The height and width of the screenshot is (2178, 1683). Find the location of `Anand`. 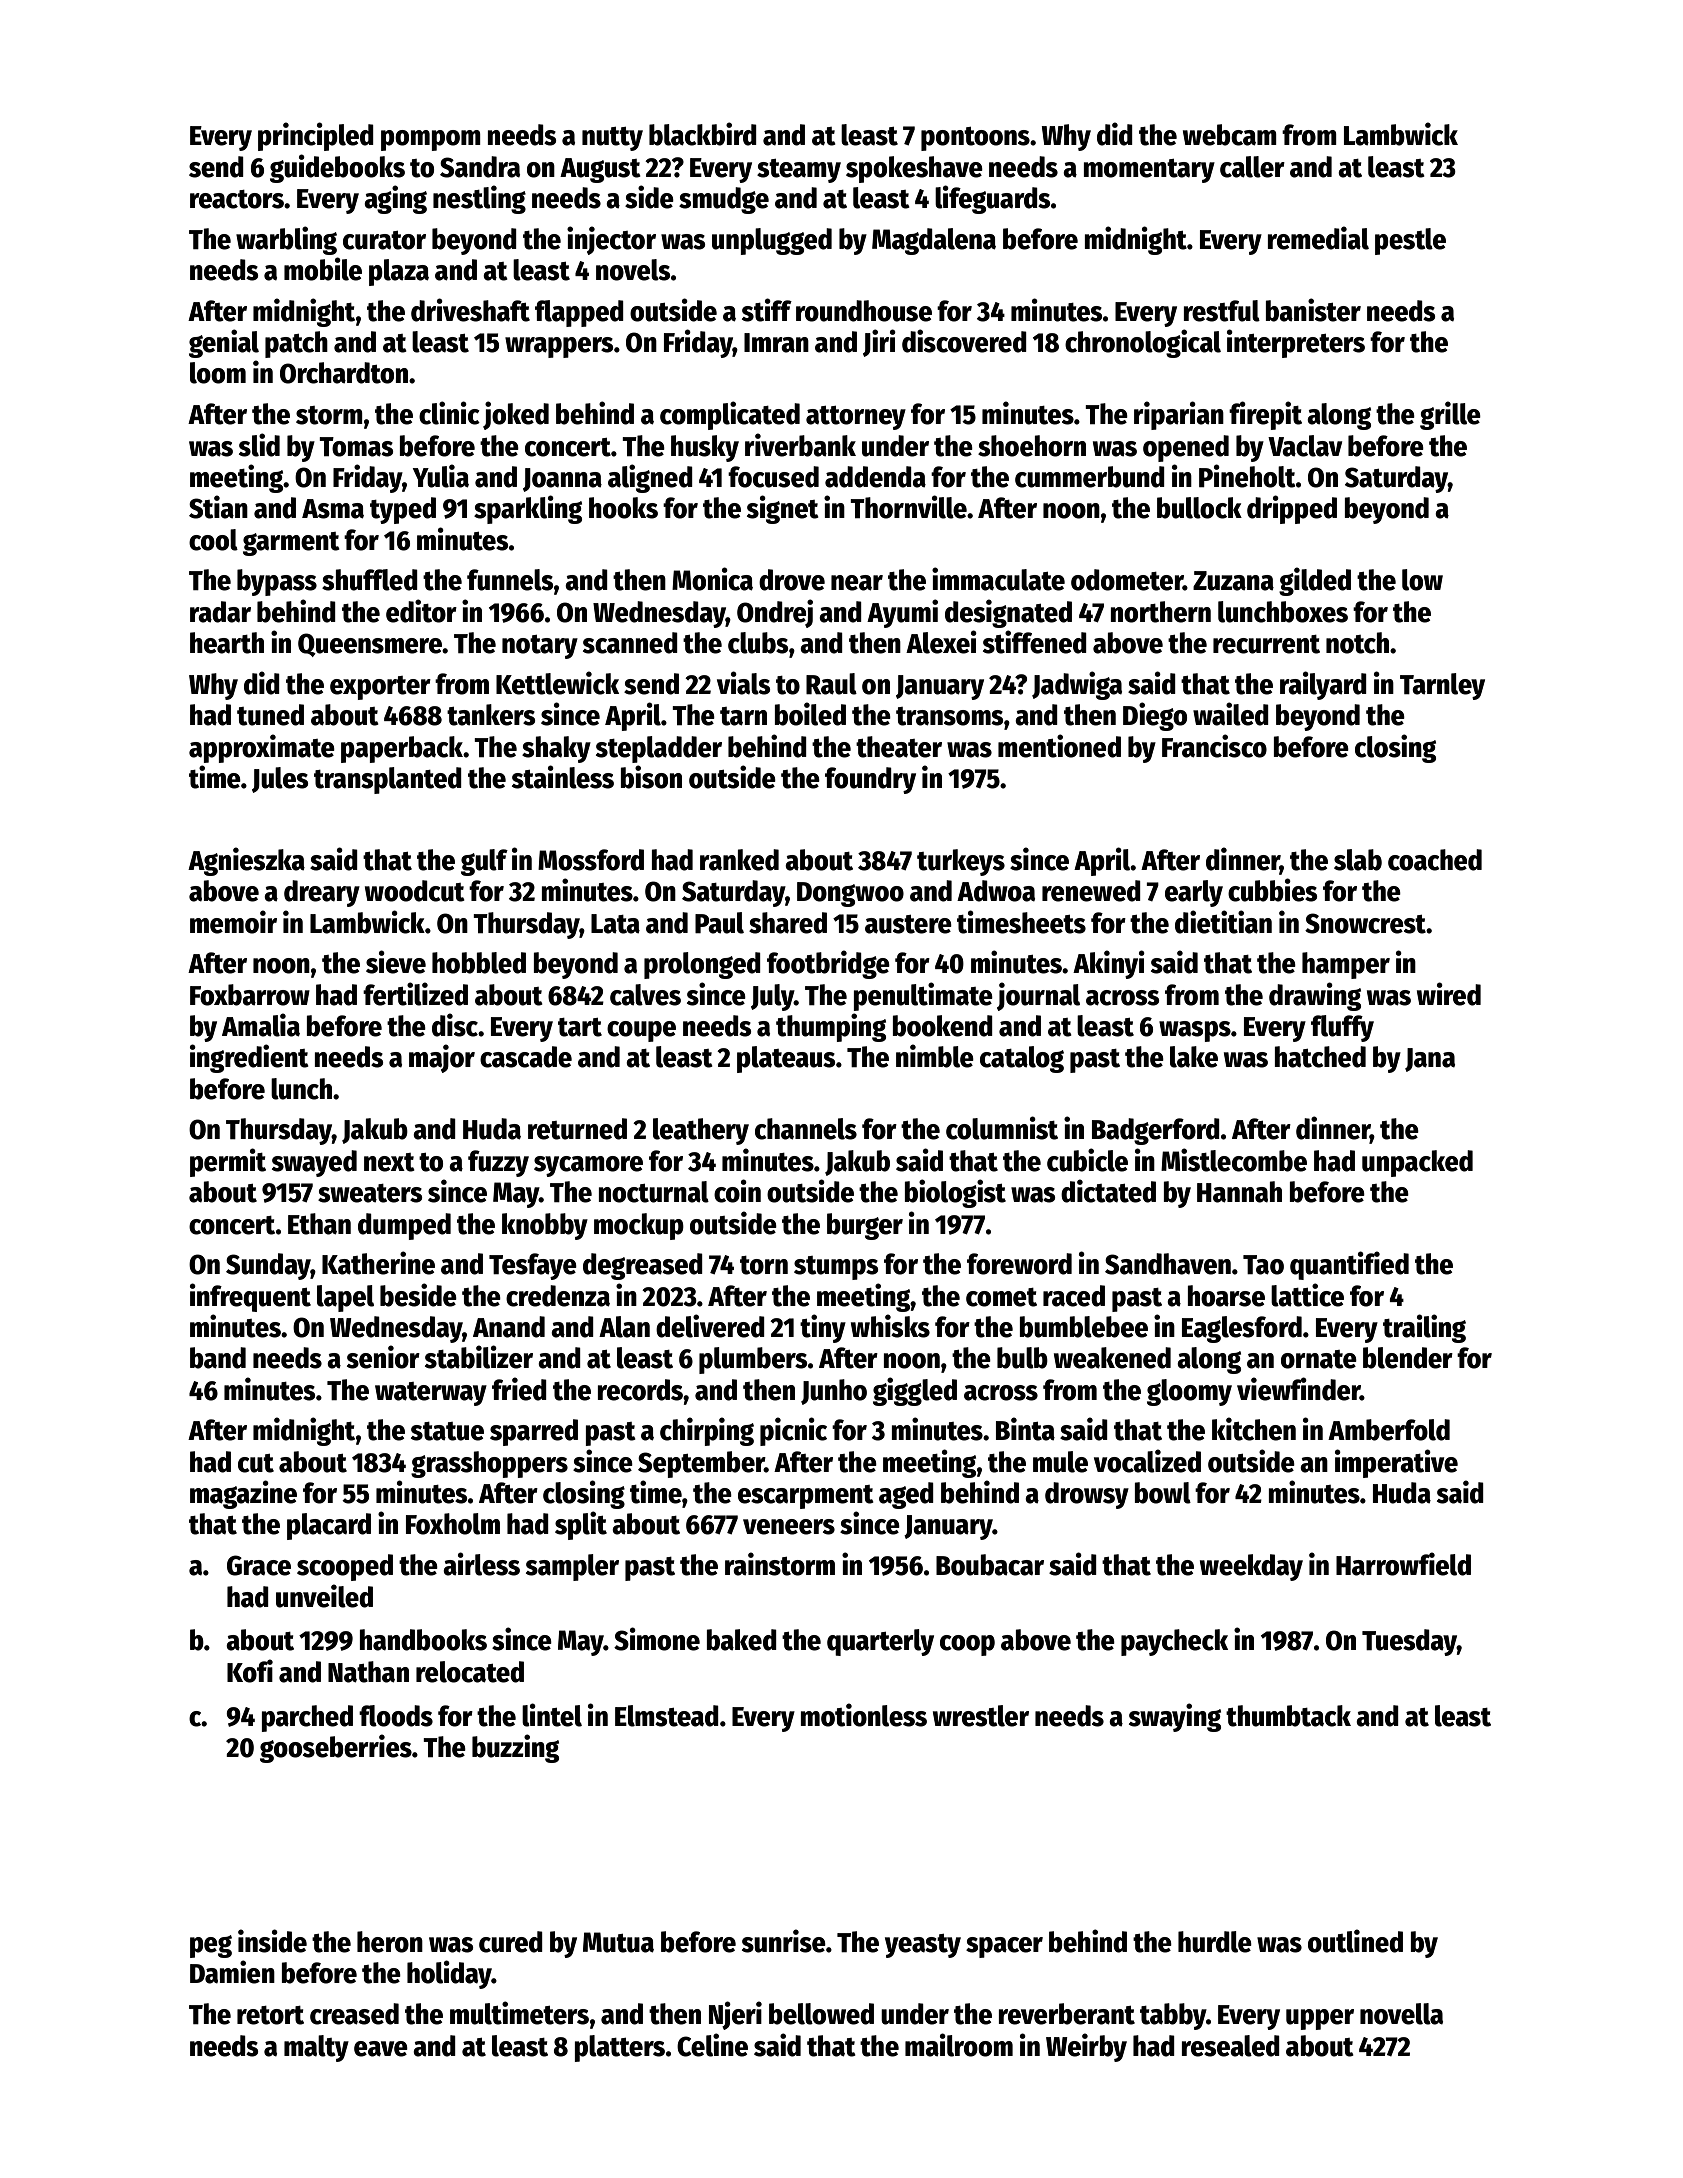

Anand is located at coordinates (509, 1327).
